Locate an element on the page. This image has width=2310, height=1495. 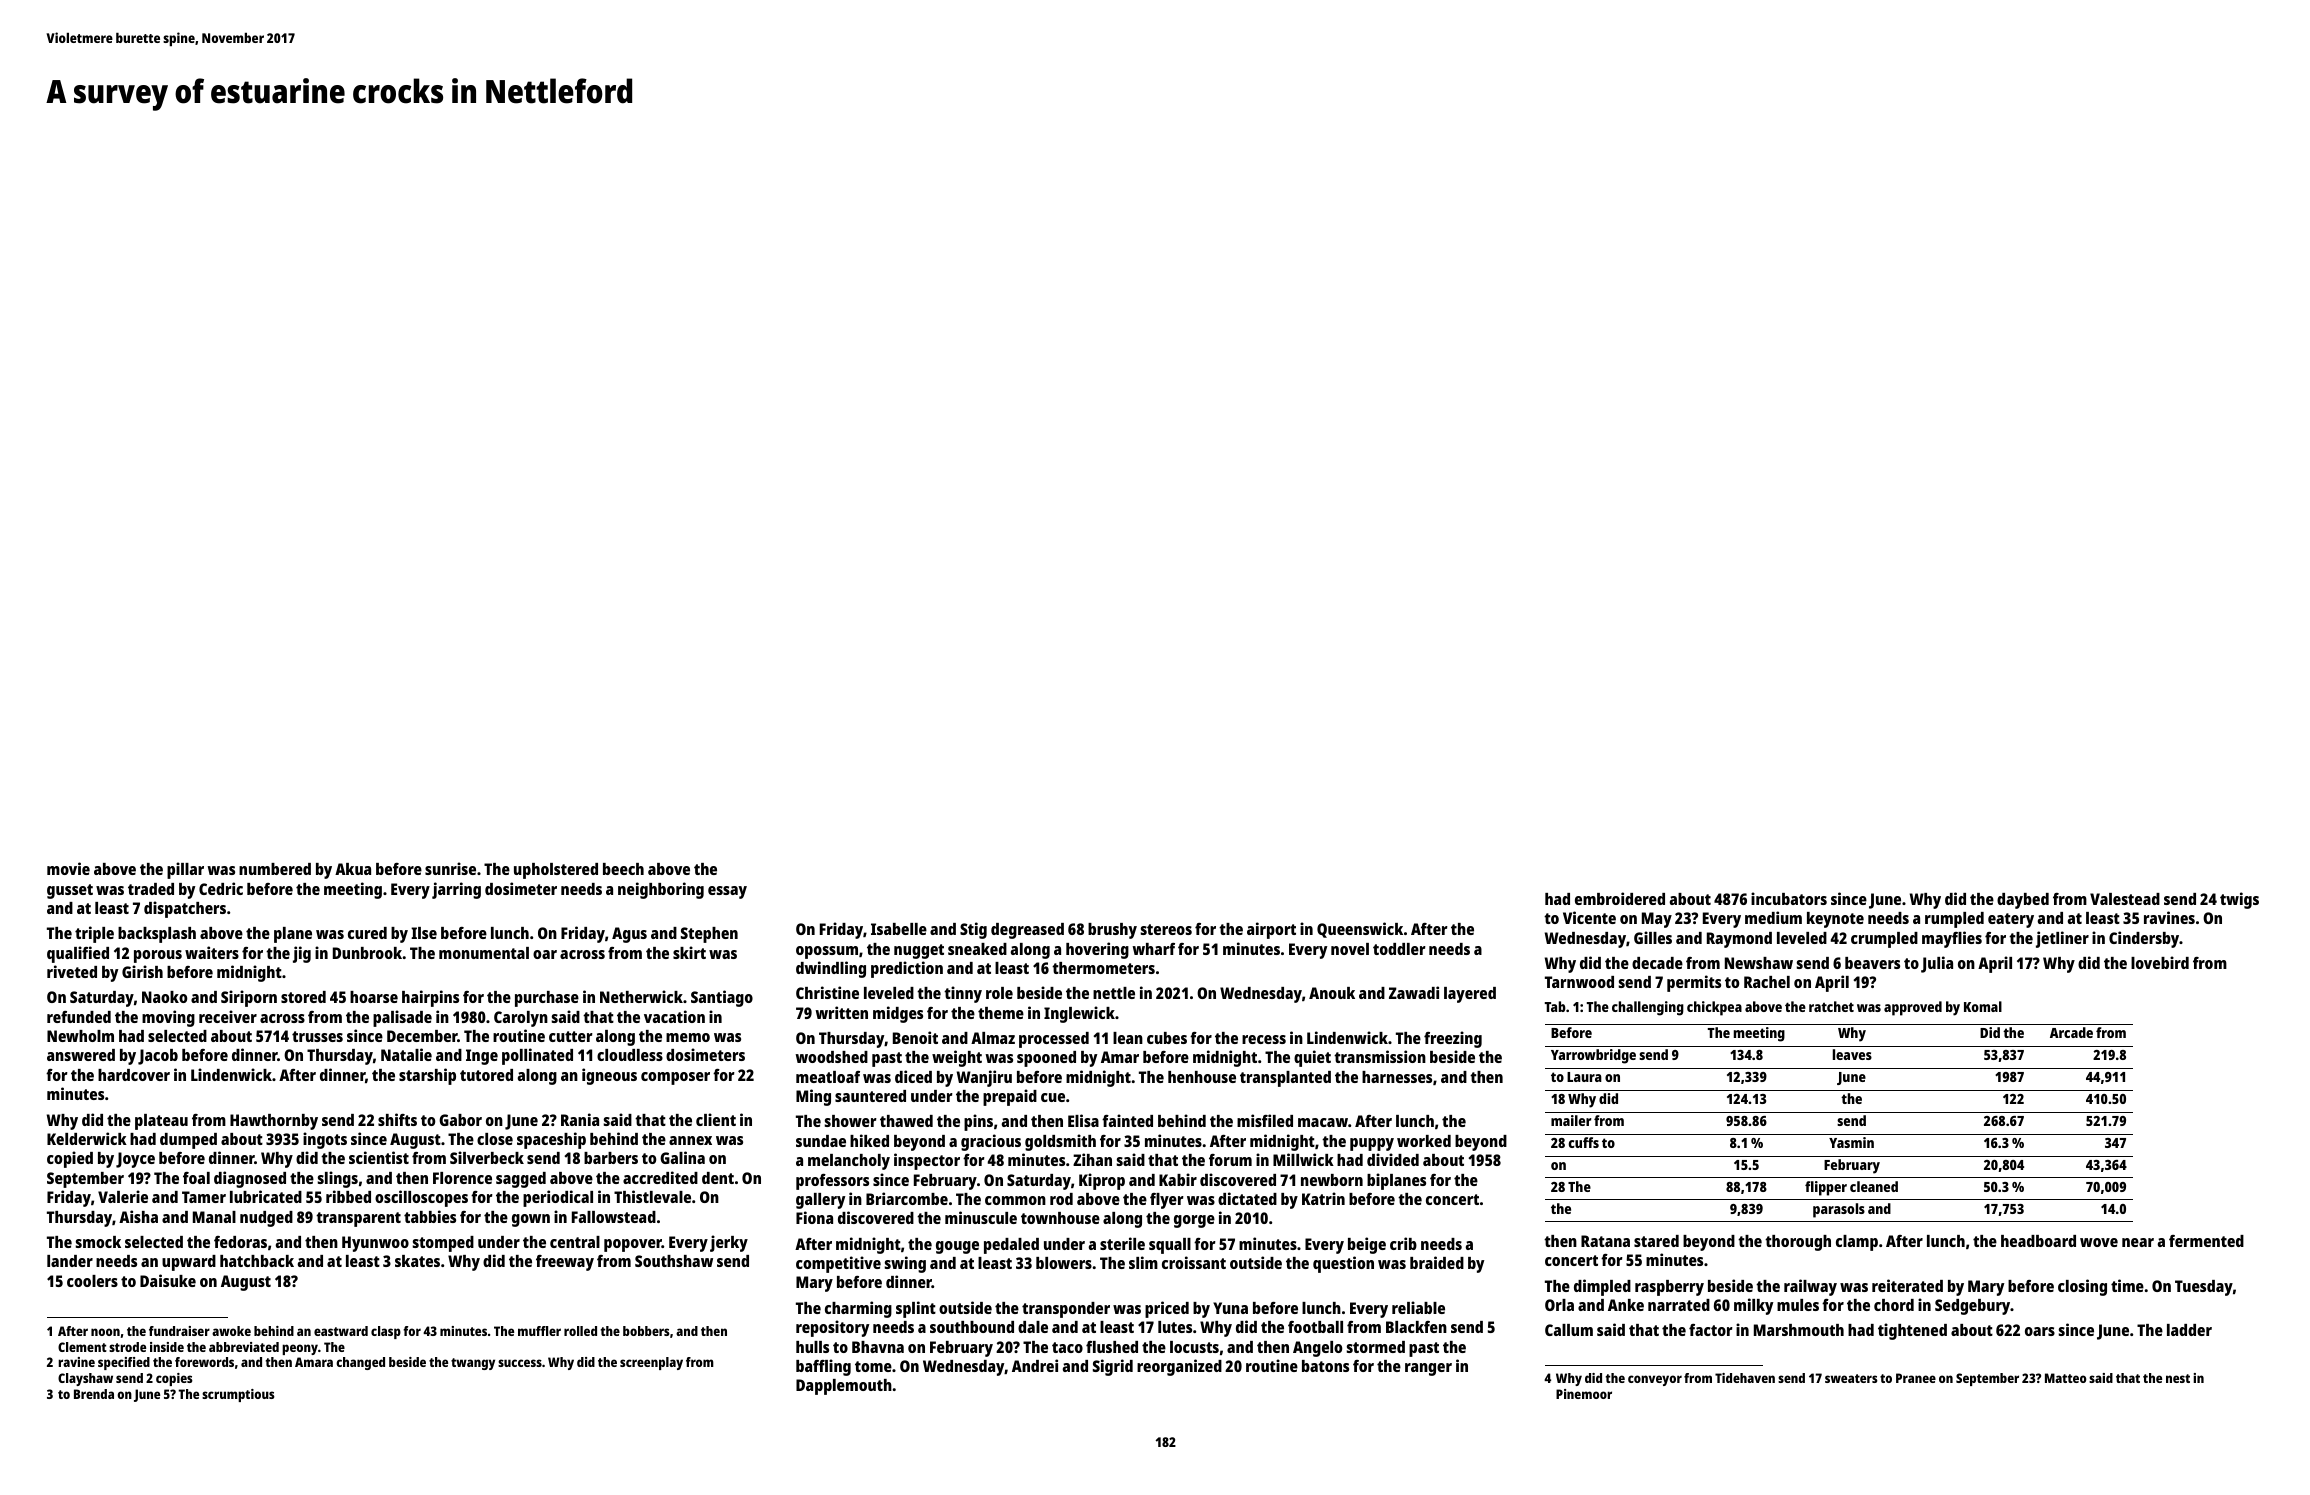
pillar is located at coordinates (185, 870).
